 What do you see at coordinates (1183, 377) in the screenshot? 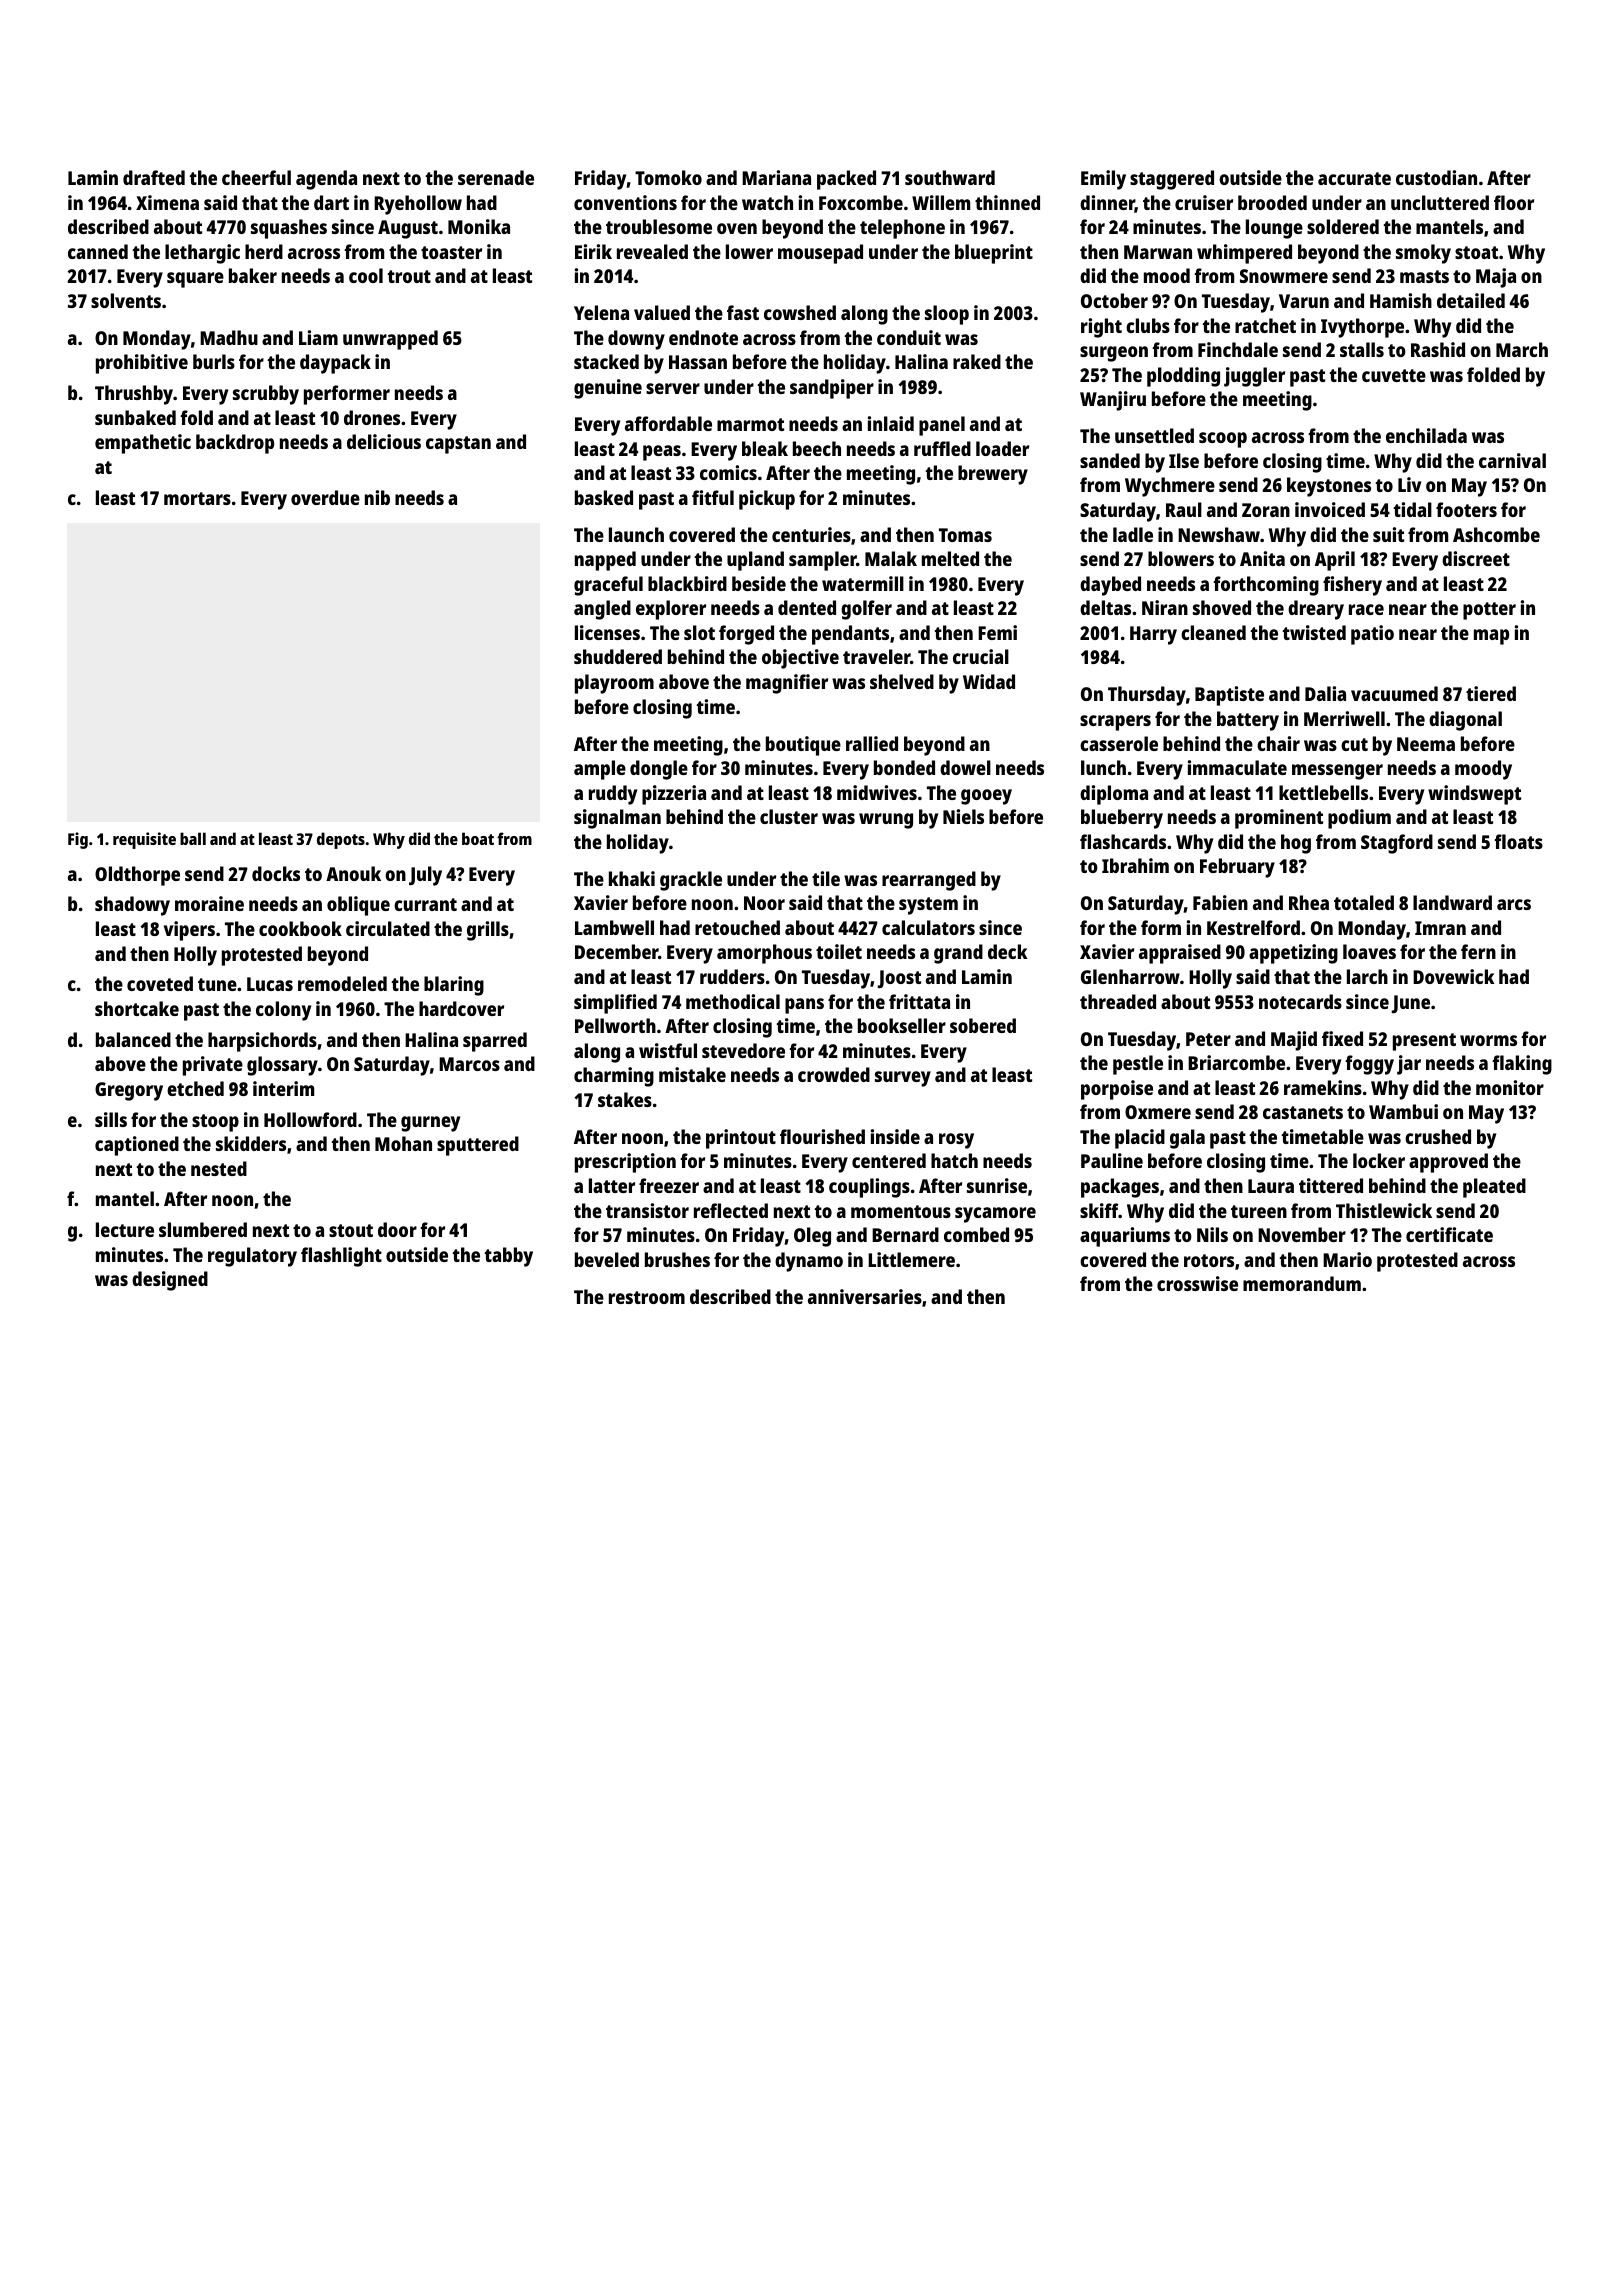
I see `plodding` at bounding box center [1183, 377].
